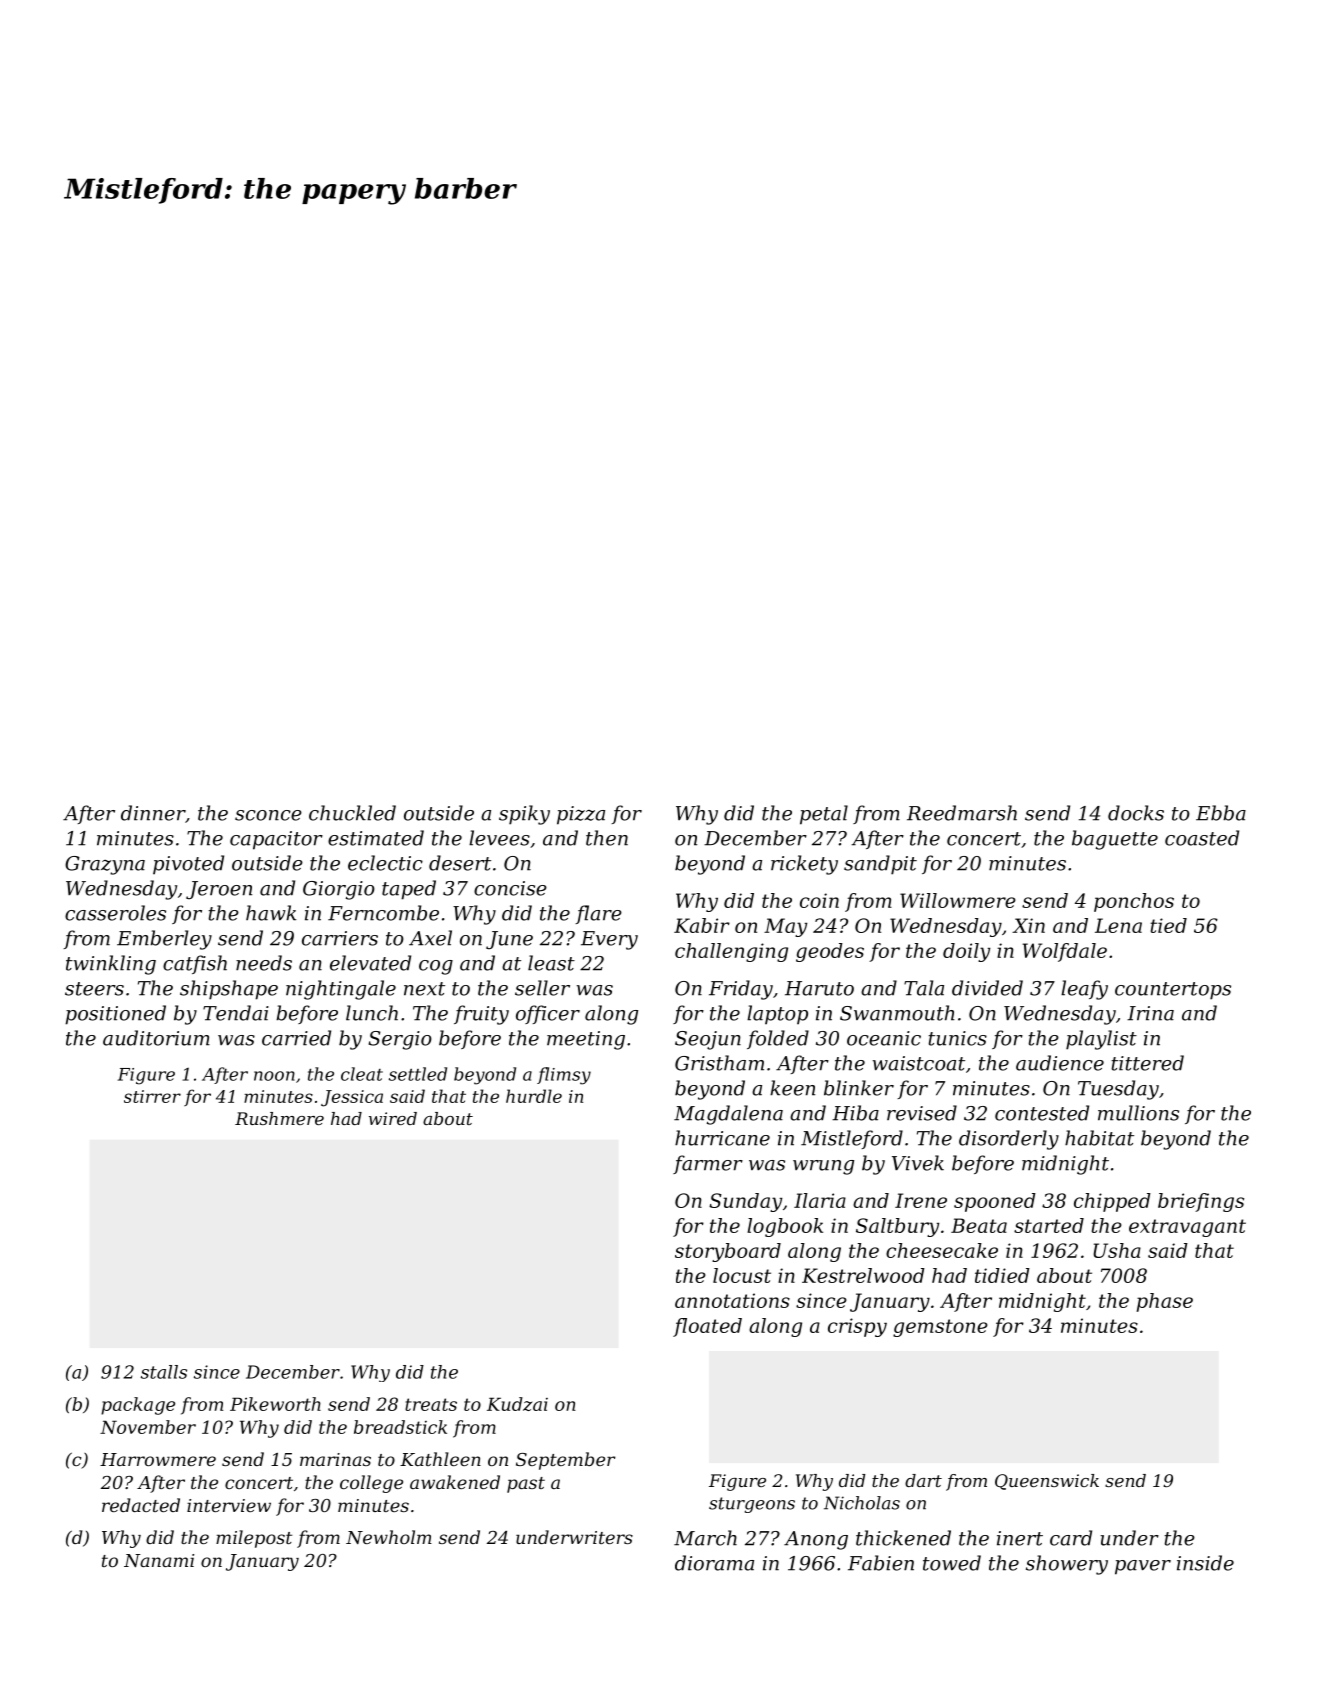 The width and height of the document is (1318, 1706). I want to click on gemstone, so click(940, 1328).
